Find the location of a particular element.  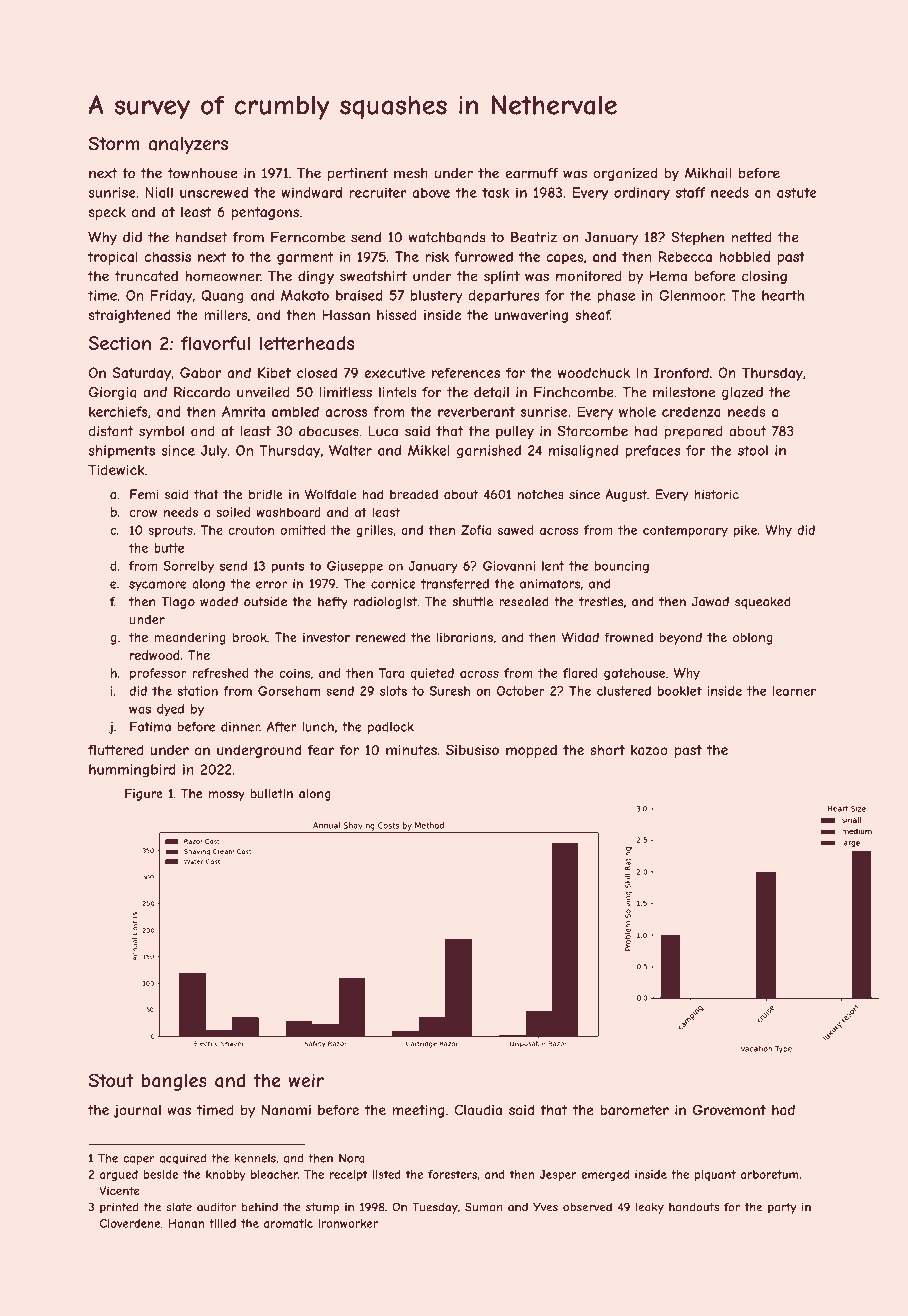

Storm is located at coordinates (114, 143).
